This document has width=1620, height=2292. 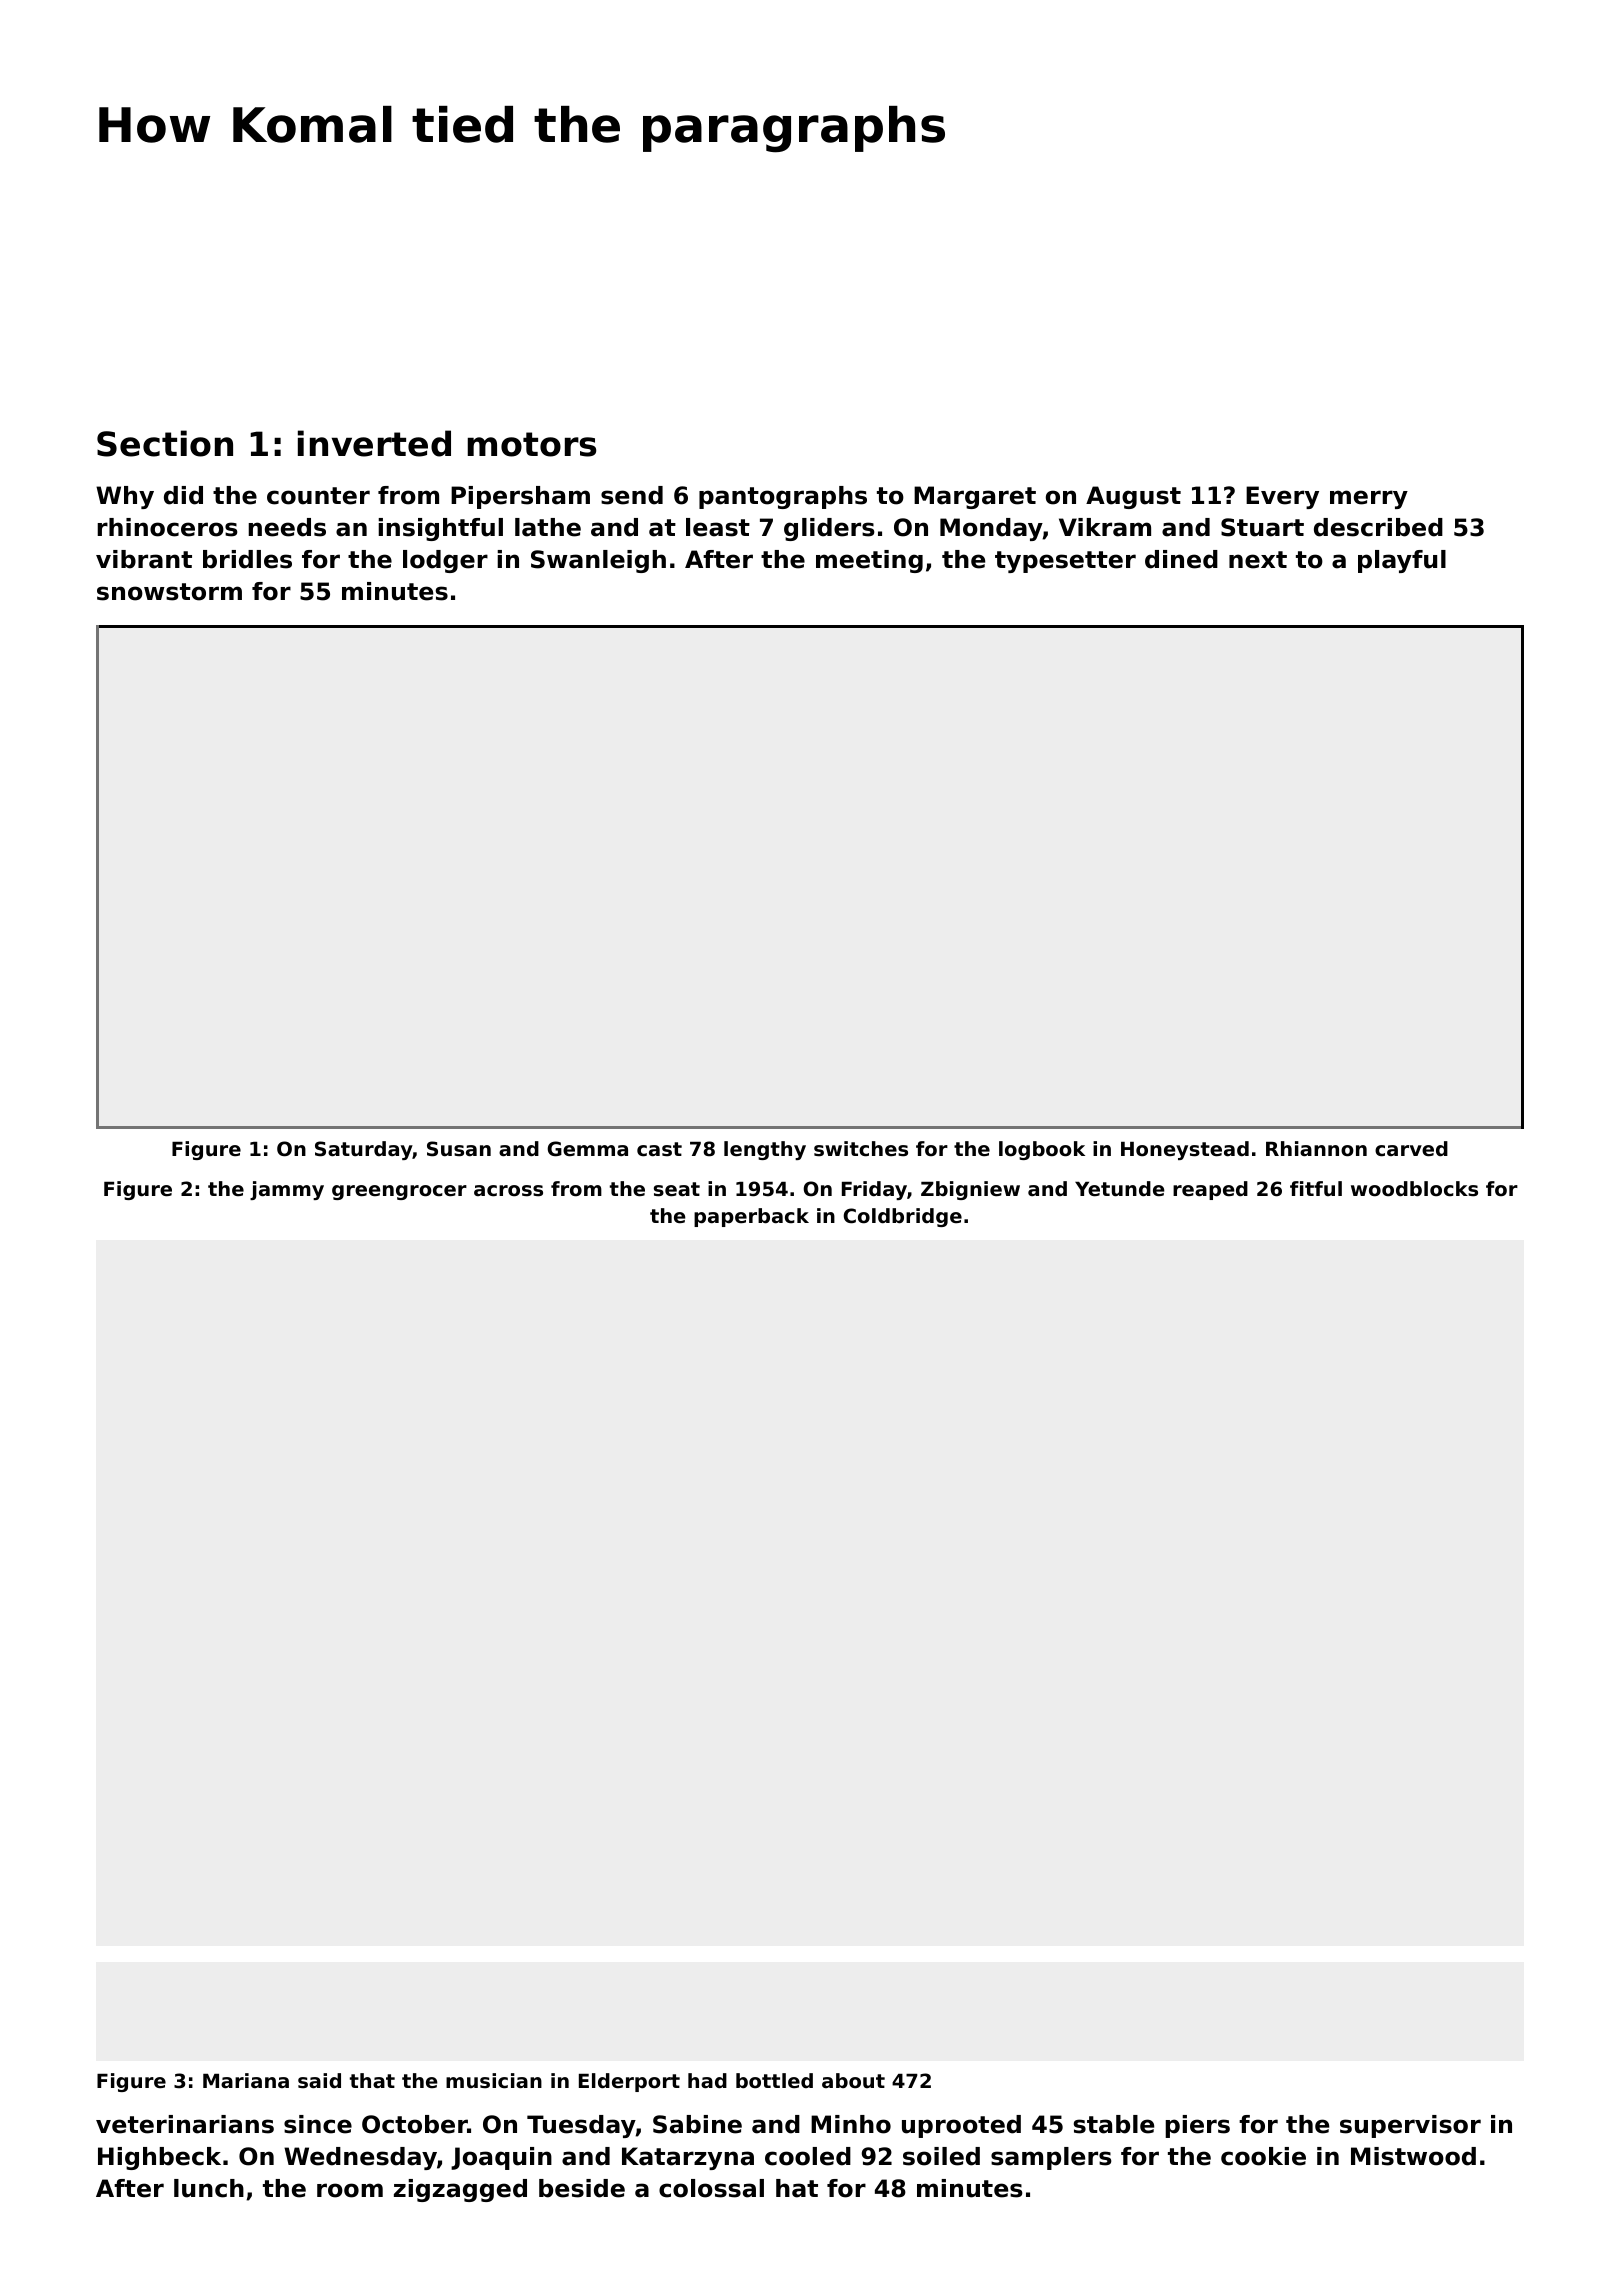 What do you see at coordinates (532, 444) in the document?
I see `motors` at bounding box center [532, 444].
